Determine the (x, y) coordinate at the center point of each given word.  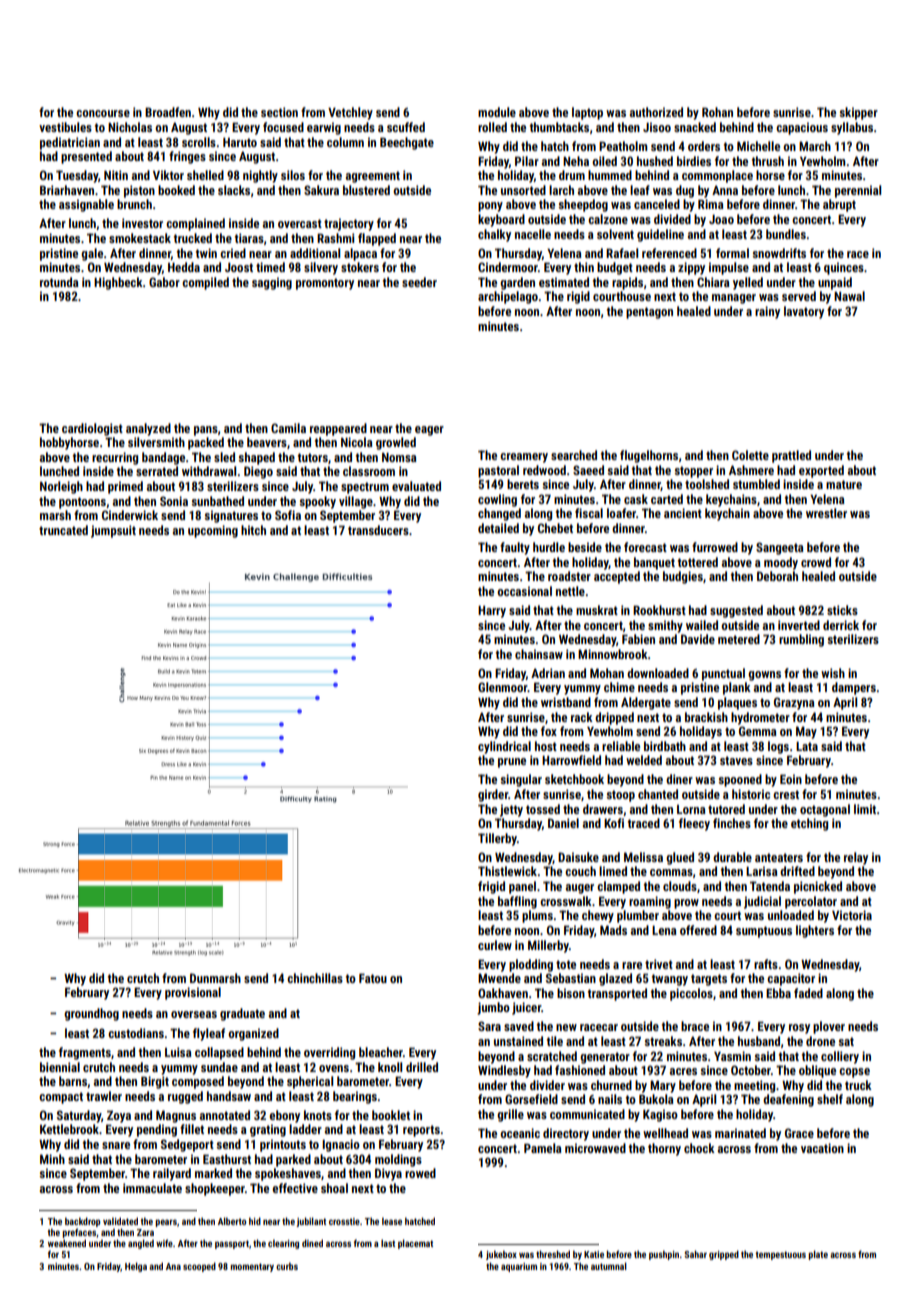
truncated (63, 530)
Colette (750, 455)
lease (392, 1221)
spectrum (365, 488)
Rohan (717, 112)
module (497, 112)
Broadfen (168, 112)
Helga (136, 1267)
